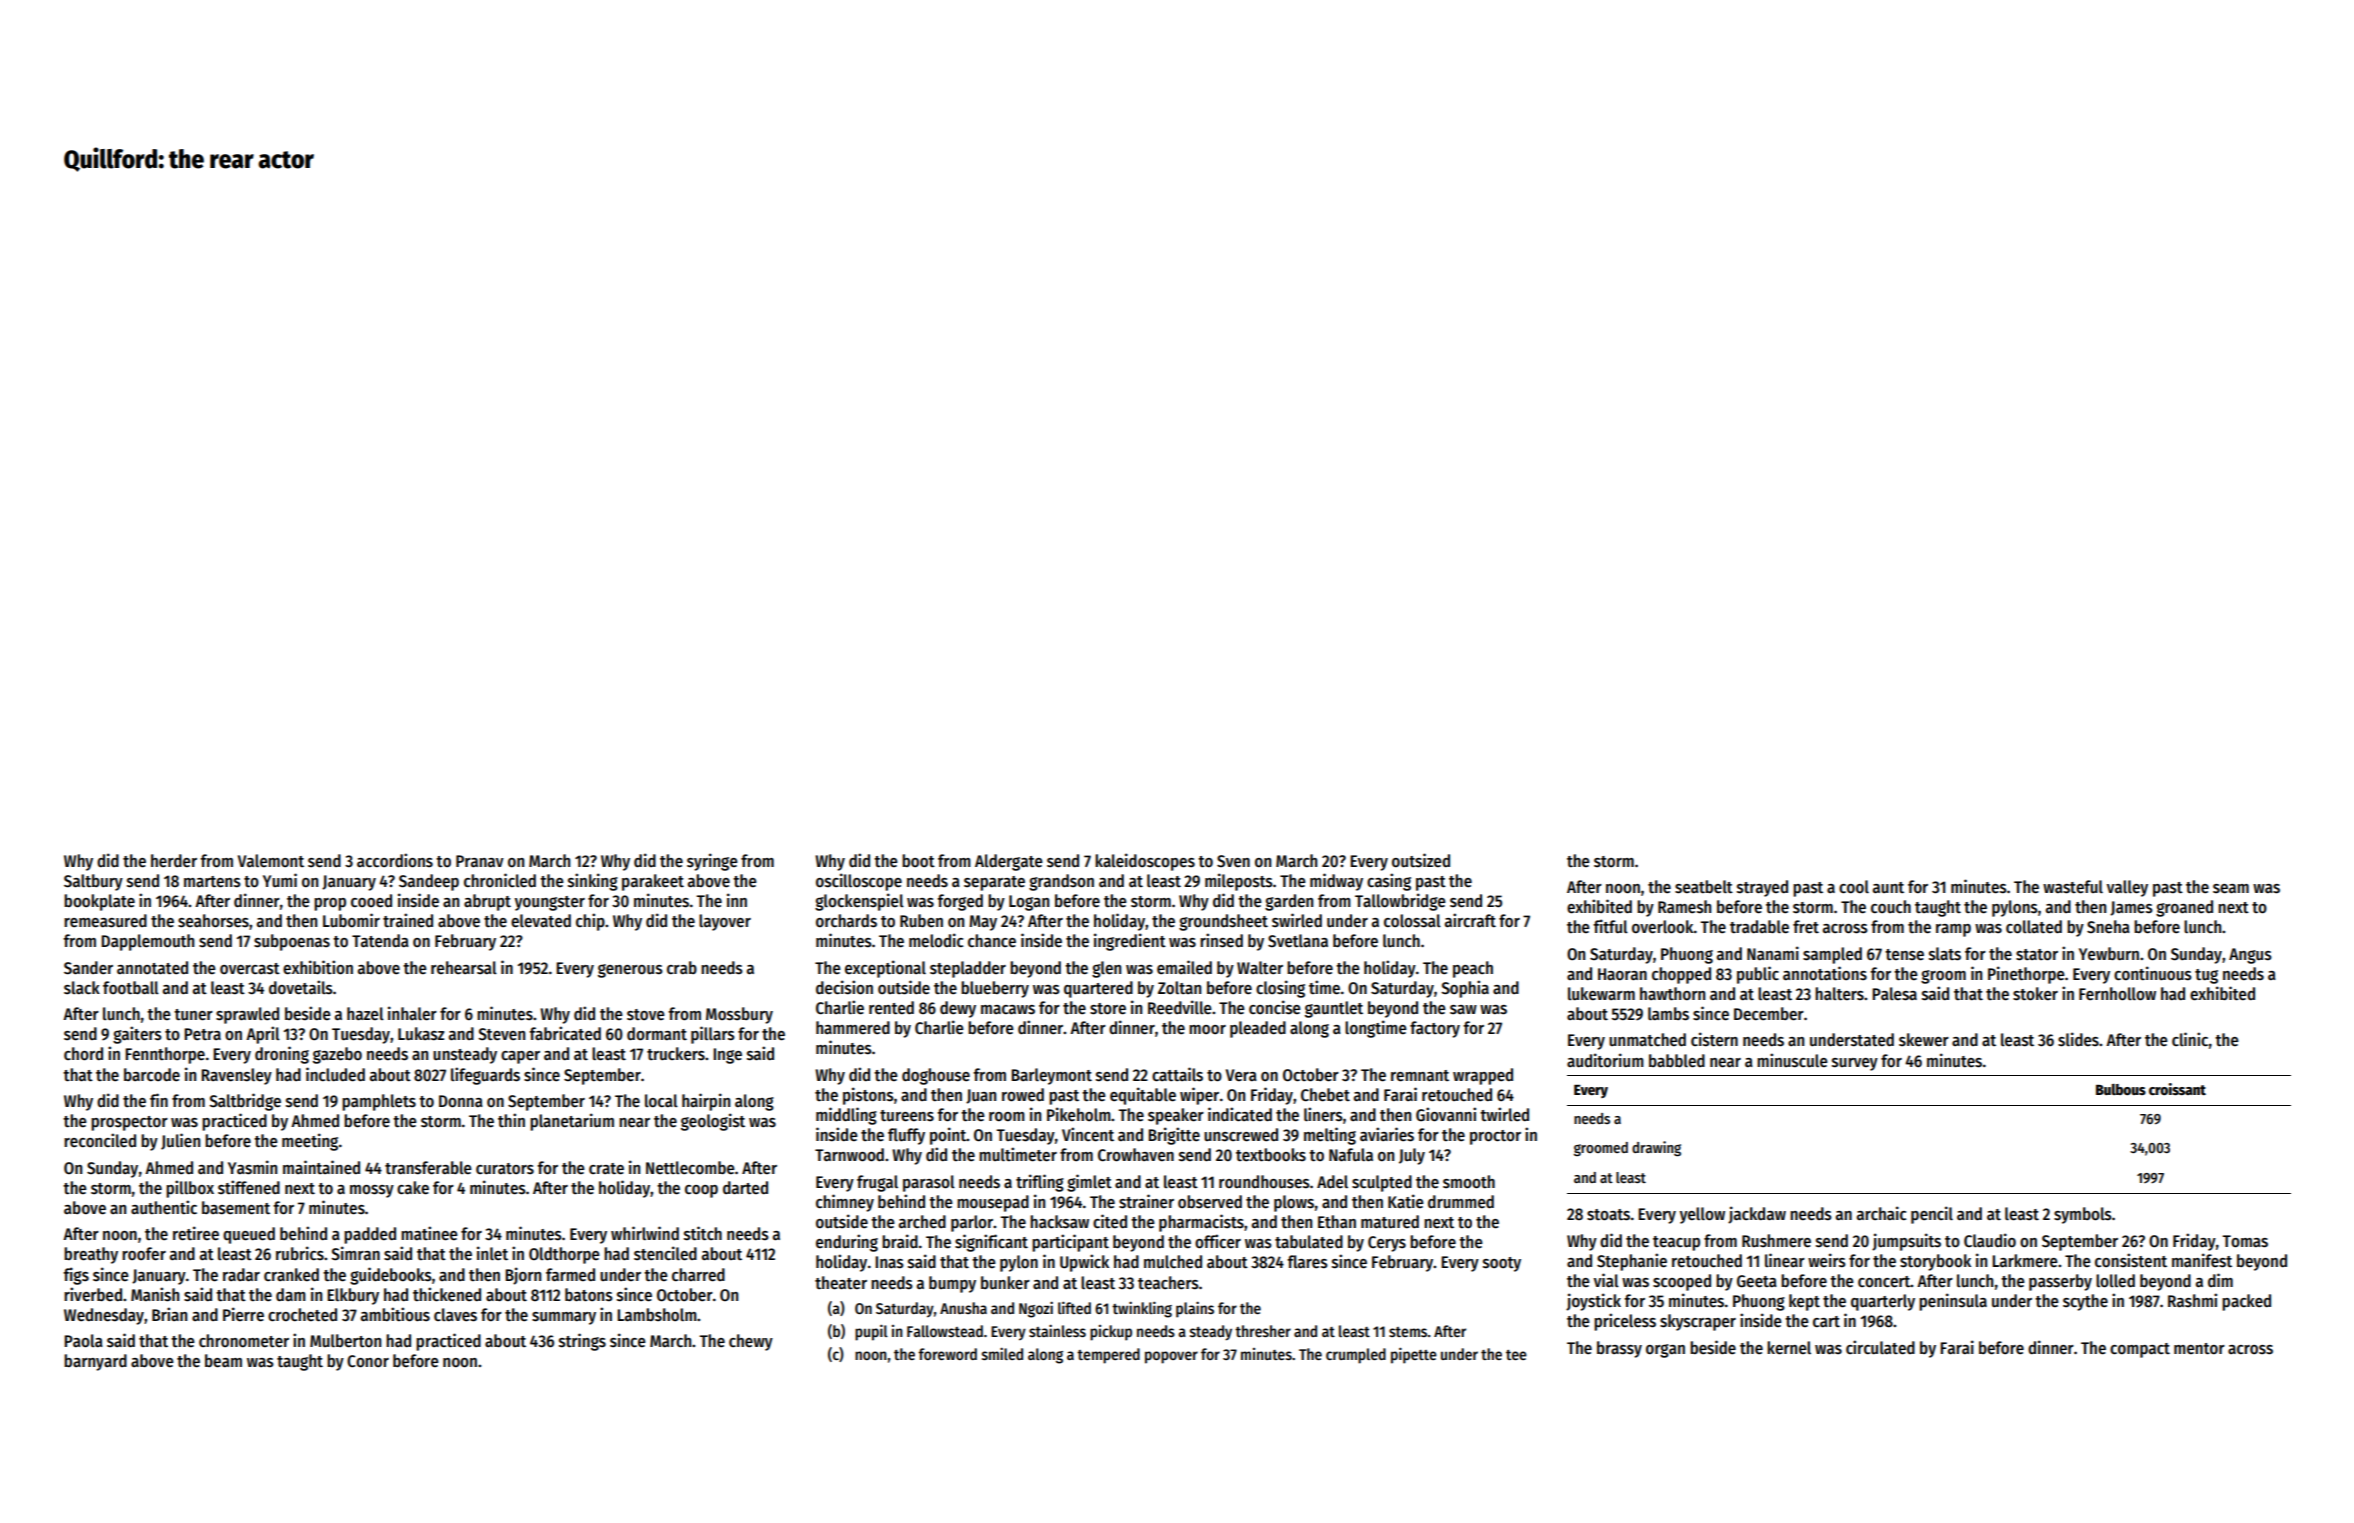 The height and width of the page is (1523, 2354). What do you see at coordinates (480, 861) in the page?
I see `Pranav` at bounding box center [480, 861].
